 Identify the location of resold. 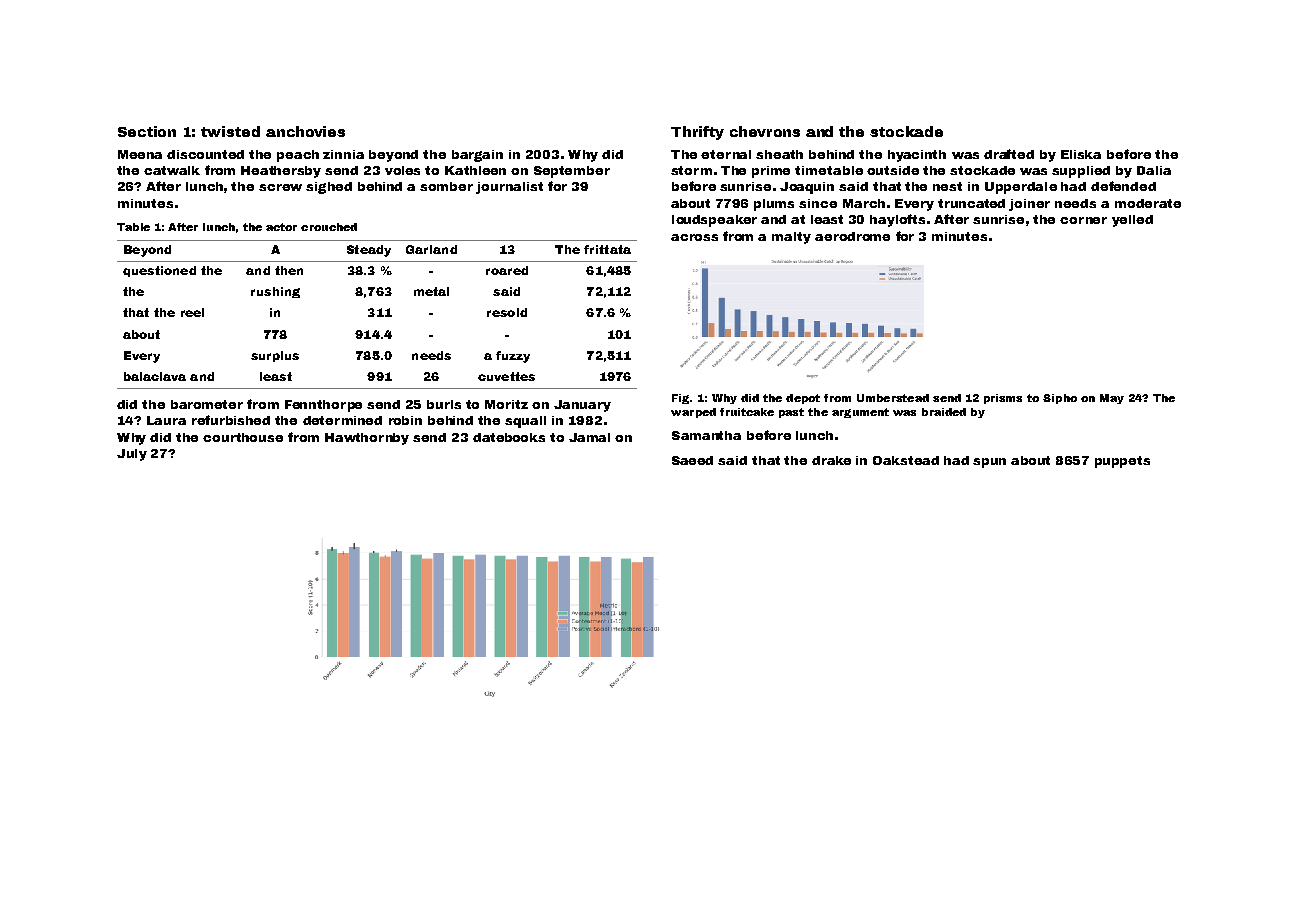
(507, 312).
